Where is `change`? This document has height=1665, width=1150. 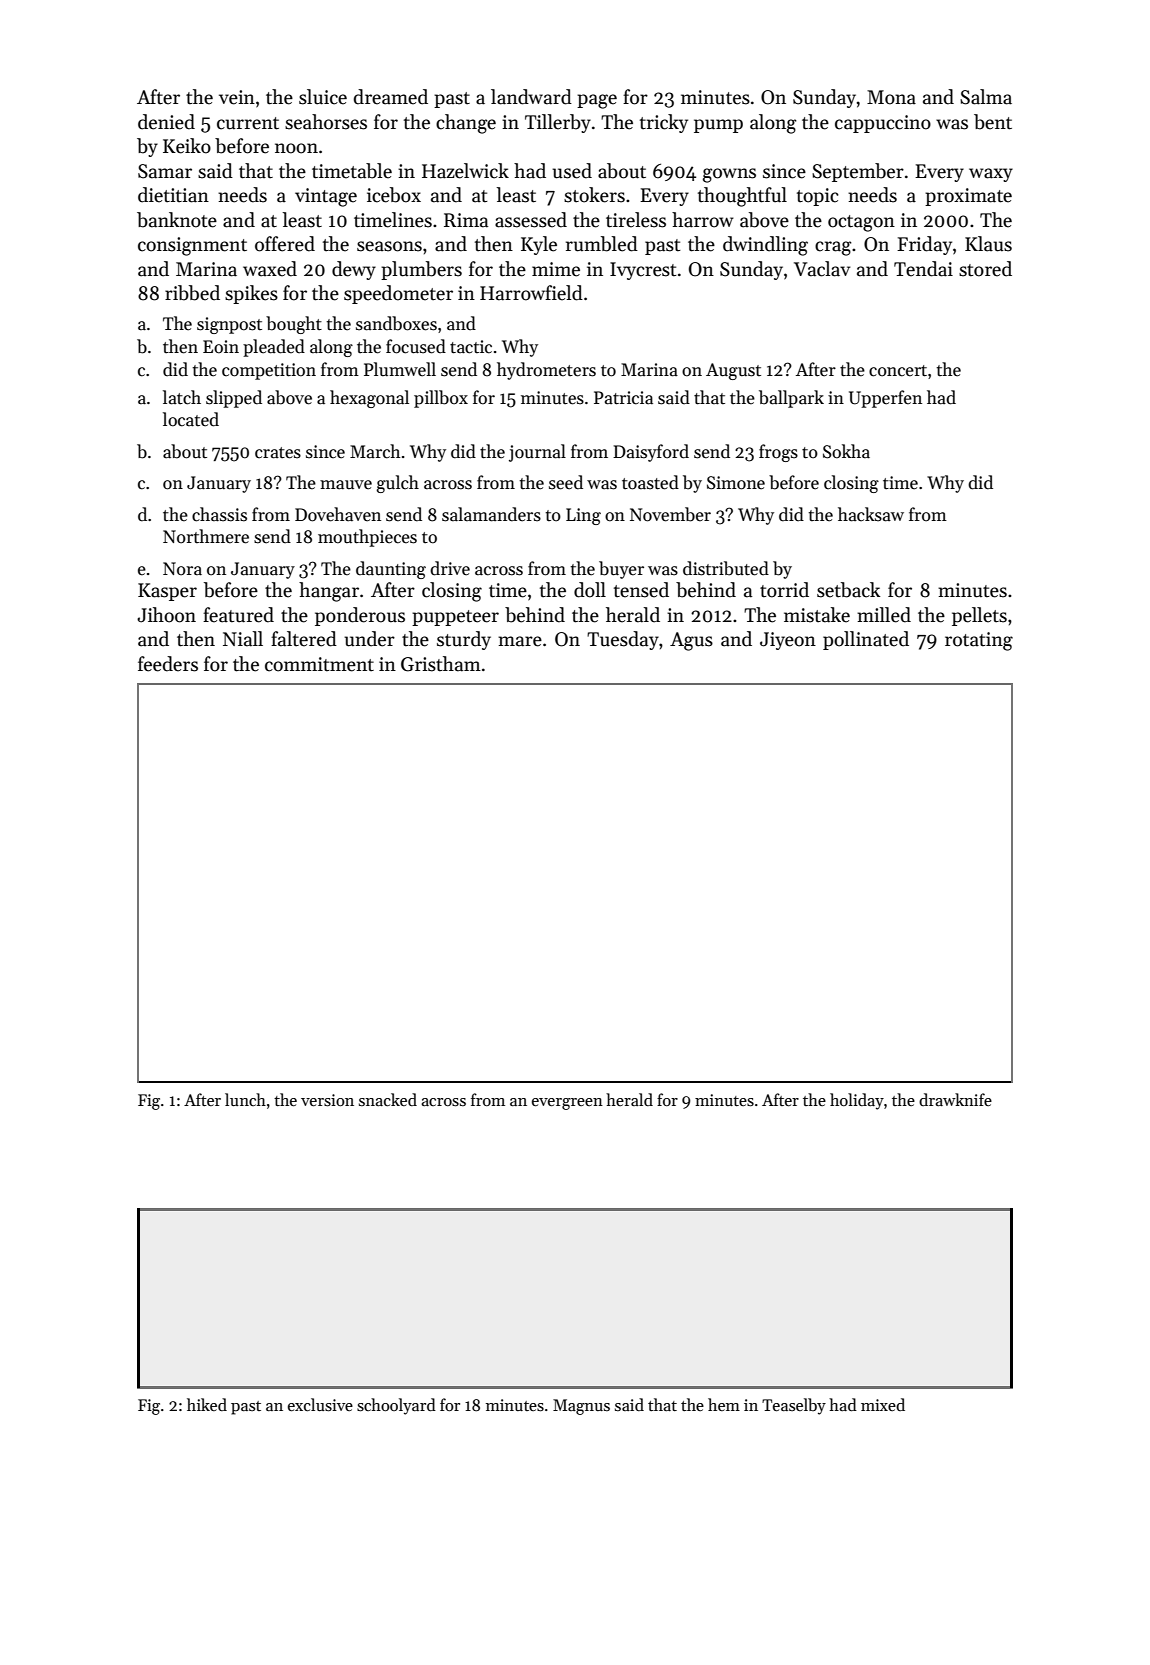
change is located at coordinates (466, 124).
